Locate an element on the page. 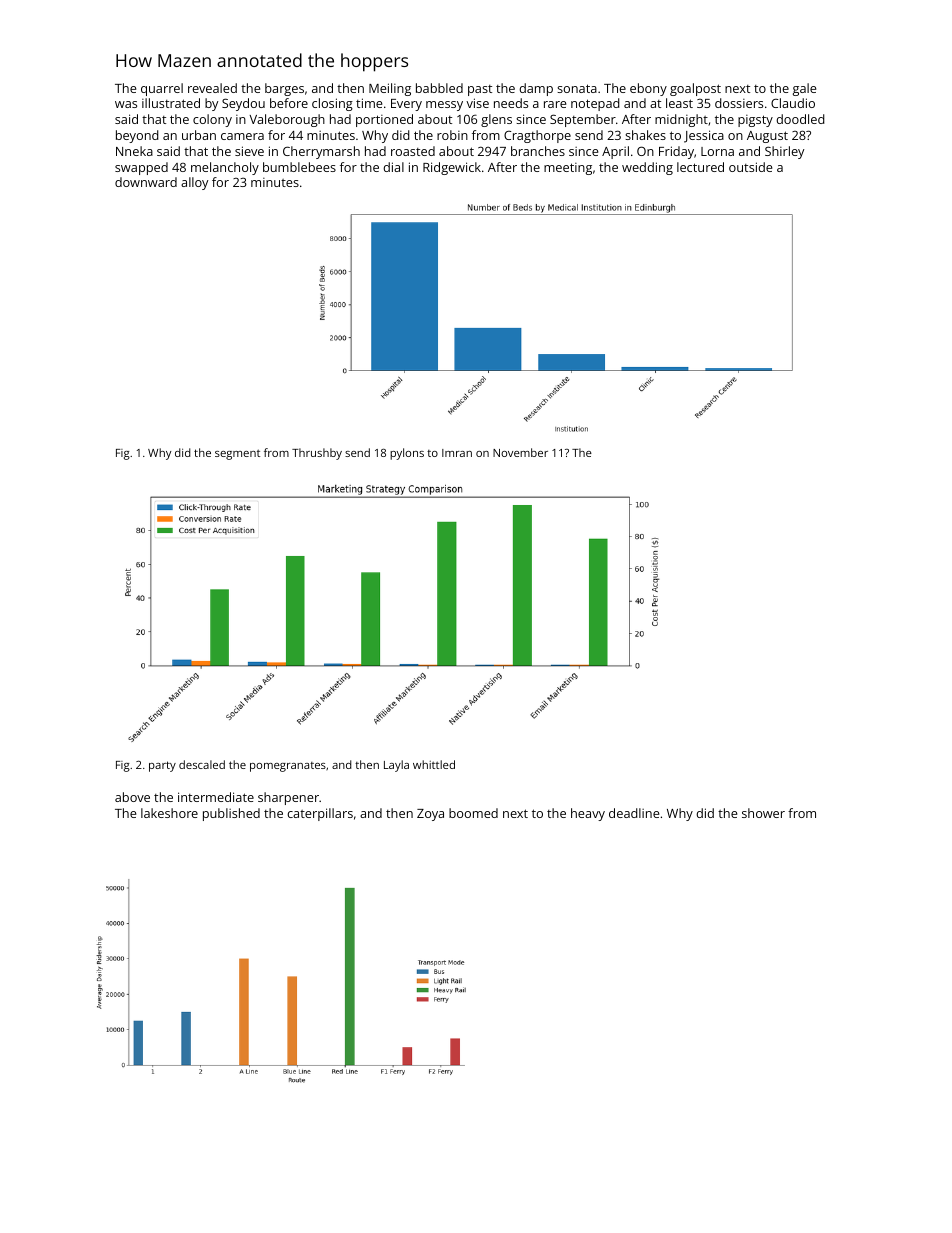  segment is located at coordinates (237, 454).
